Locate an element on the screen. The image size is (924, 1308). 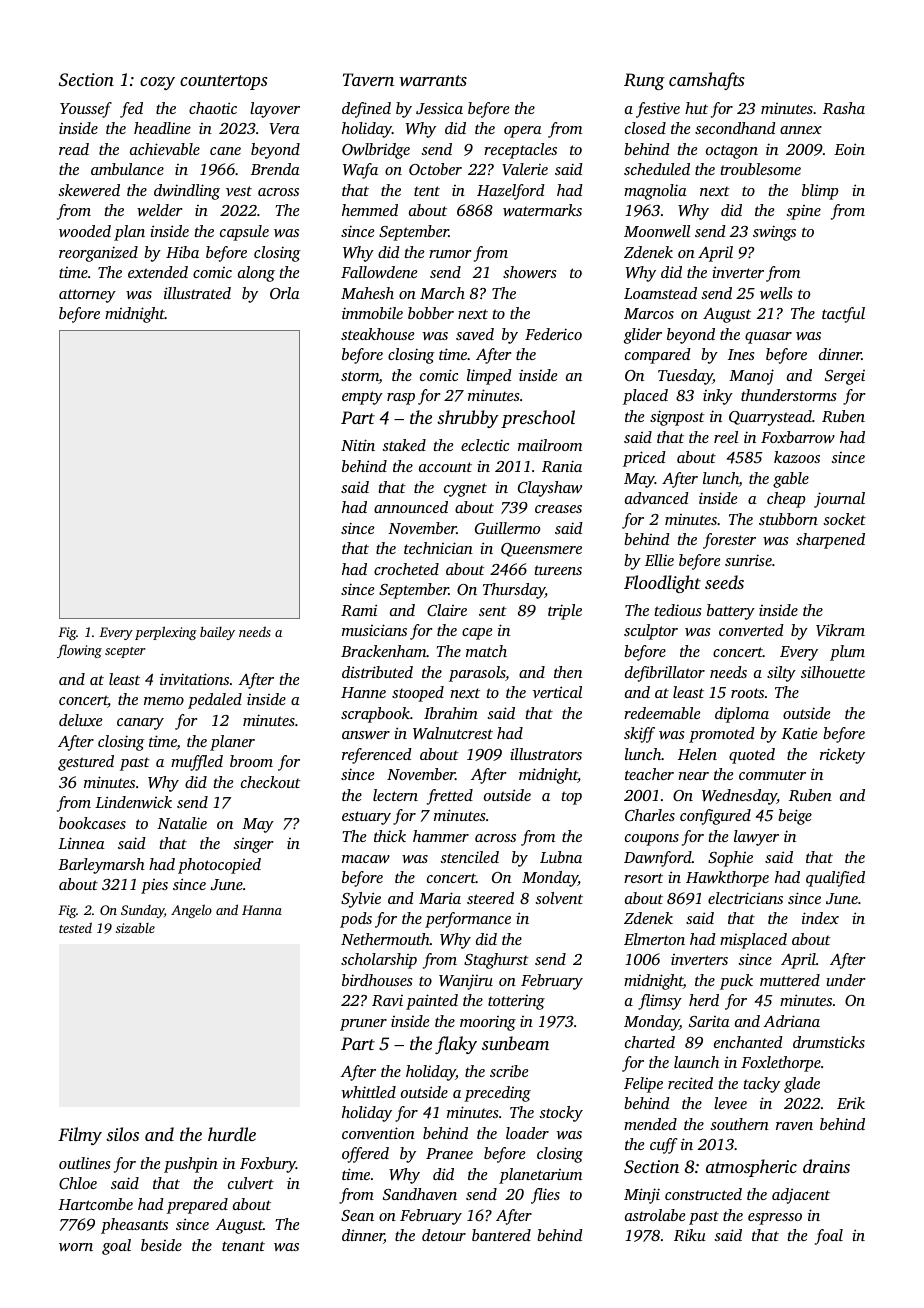
canary is located at coordinates (140, 724).
